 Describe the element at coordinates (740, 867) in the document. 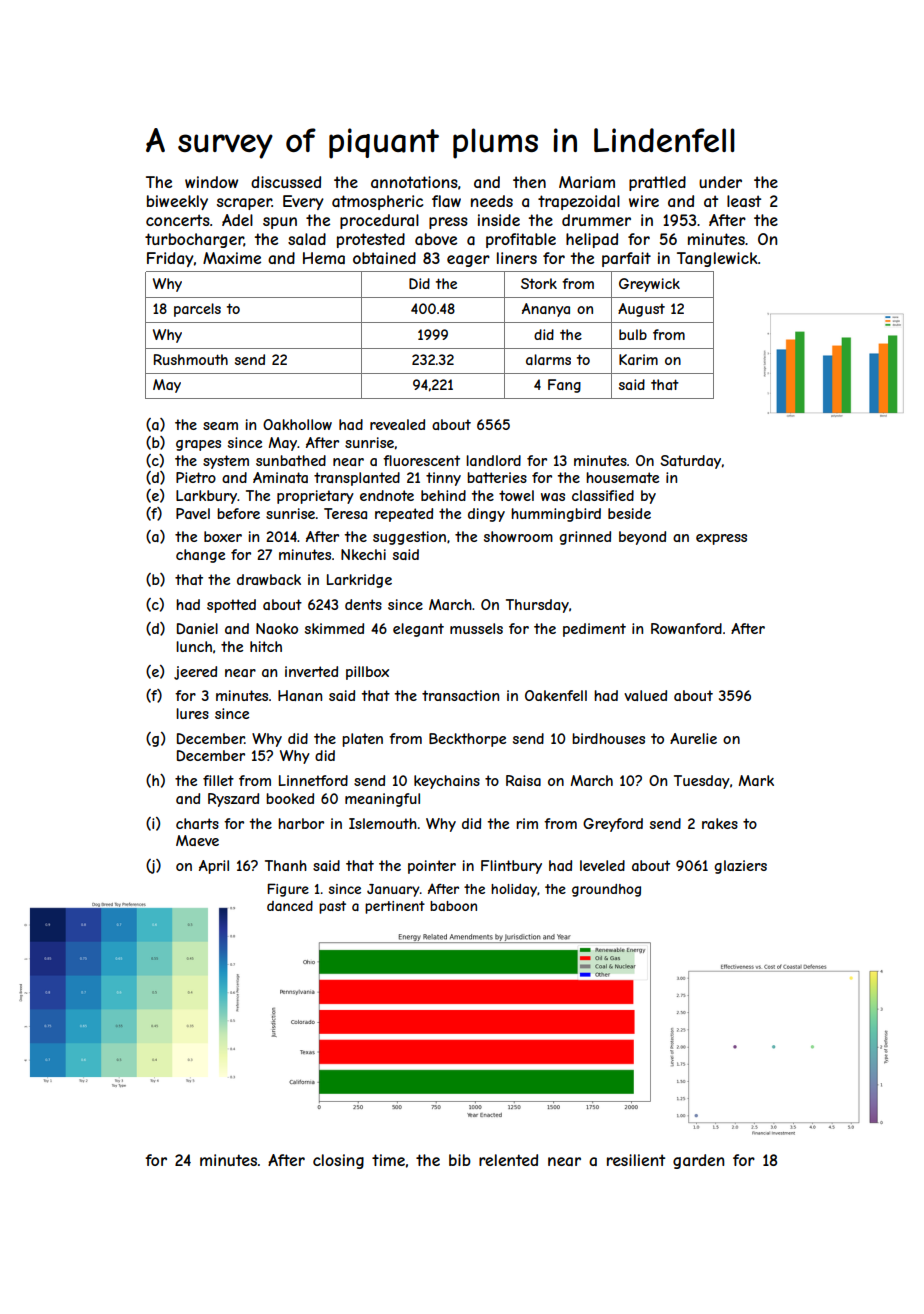

I see `glaziers` at that location.
